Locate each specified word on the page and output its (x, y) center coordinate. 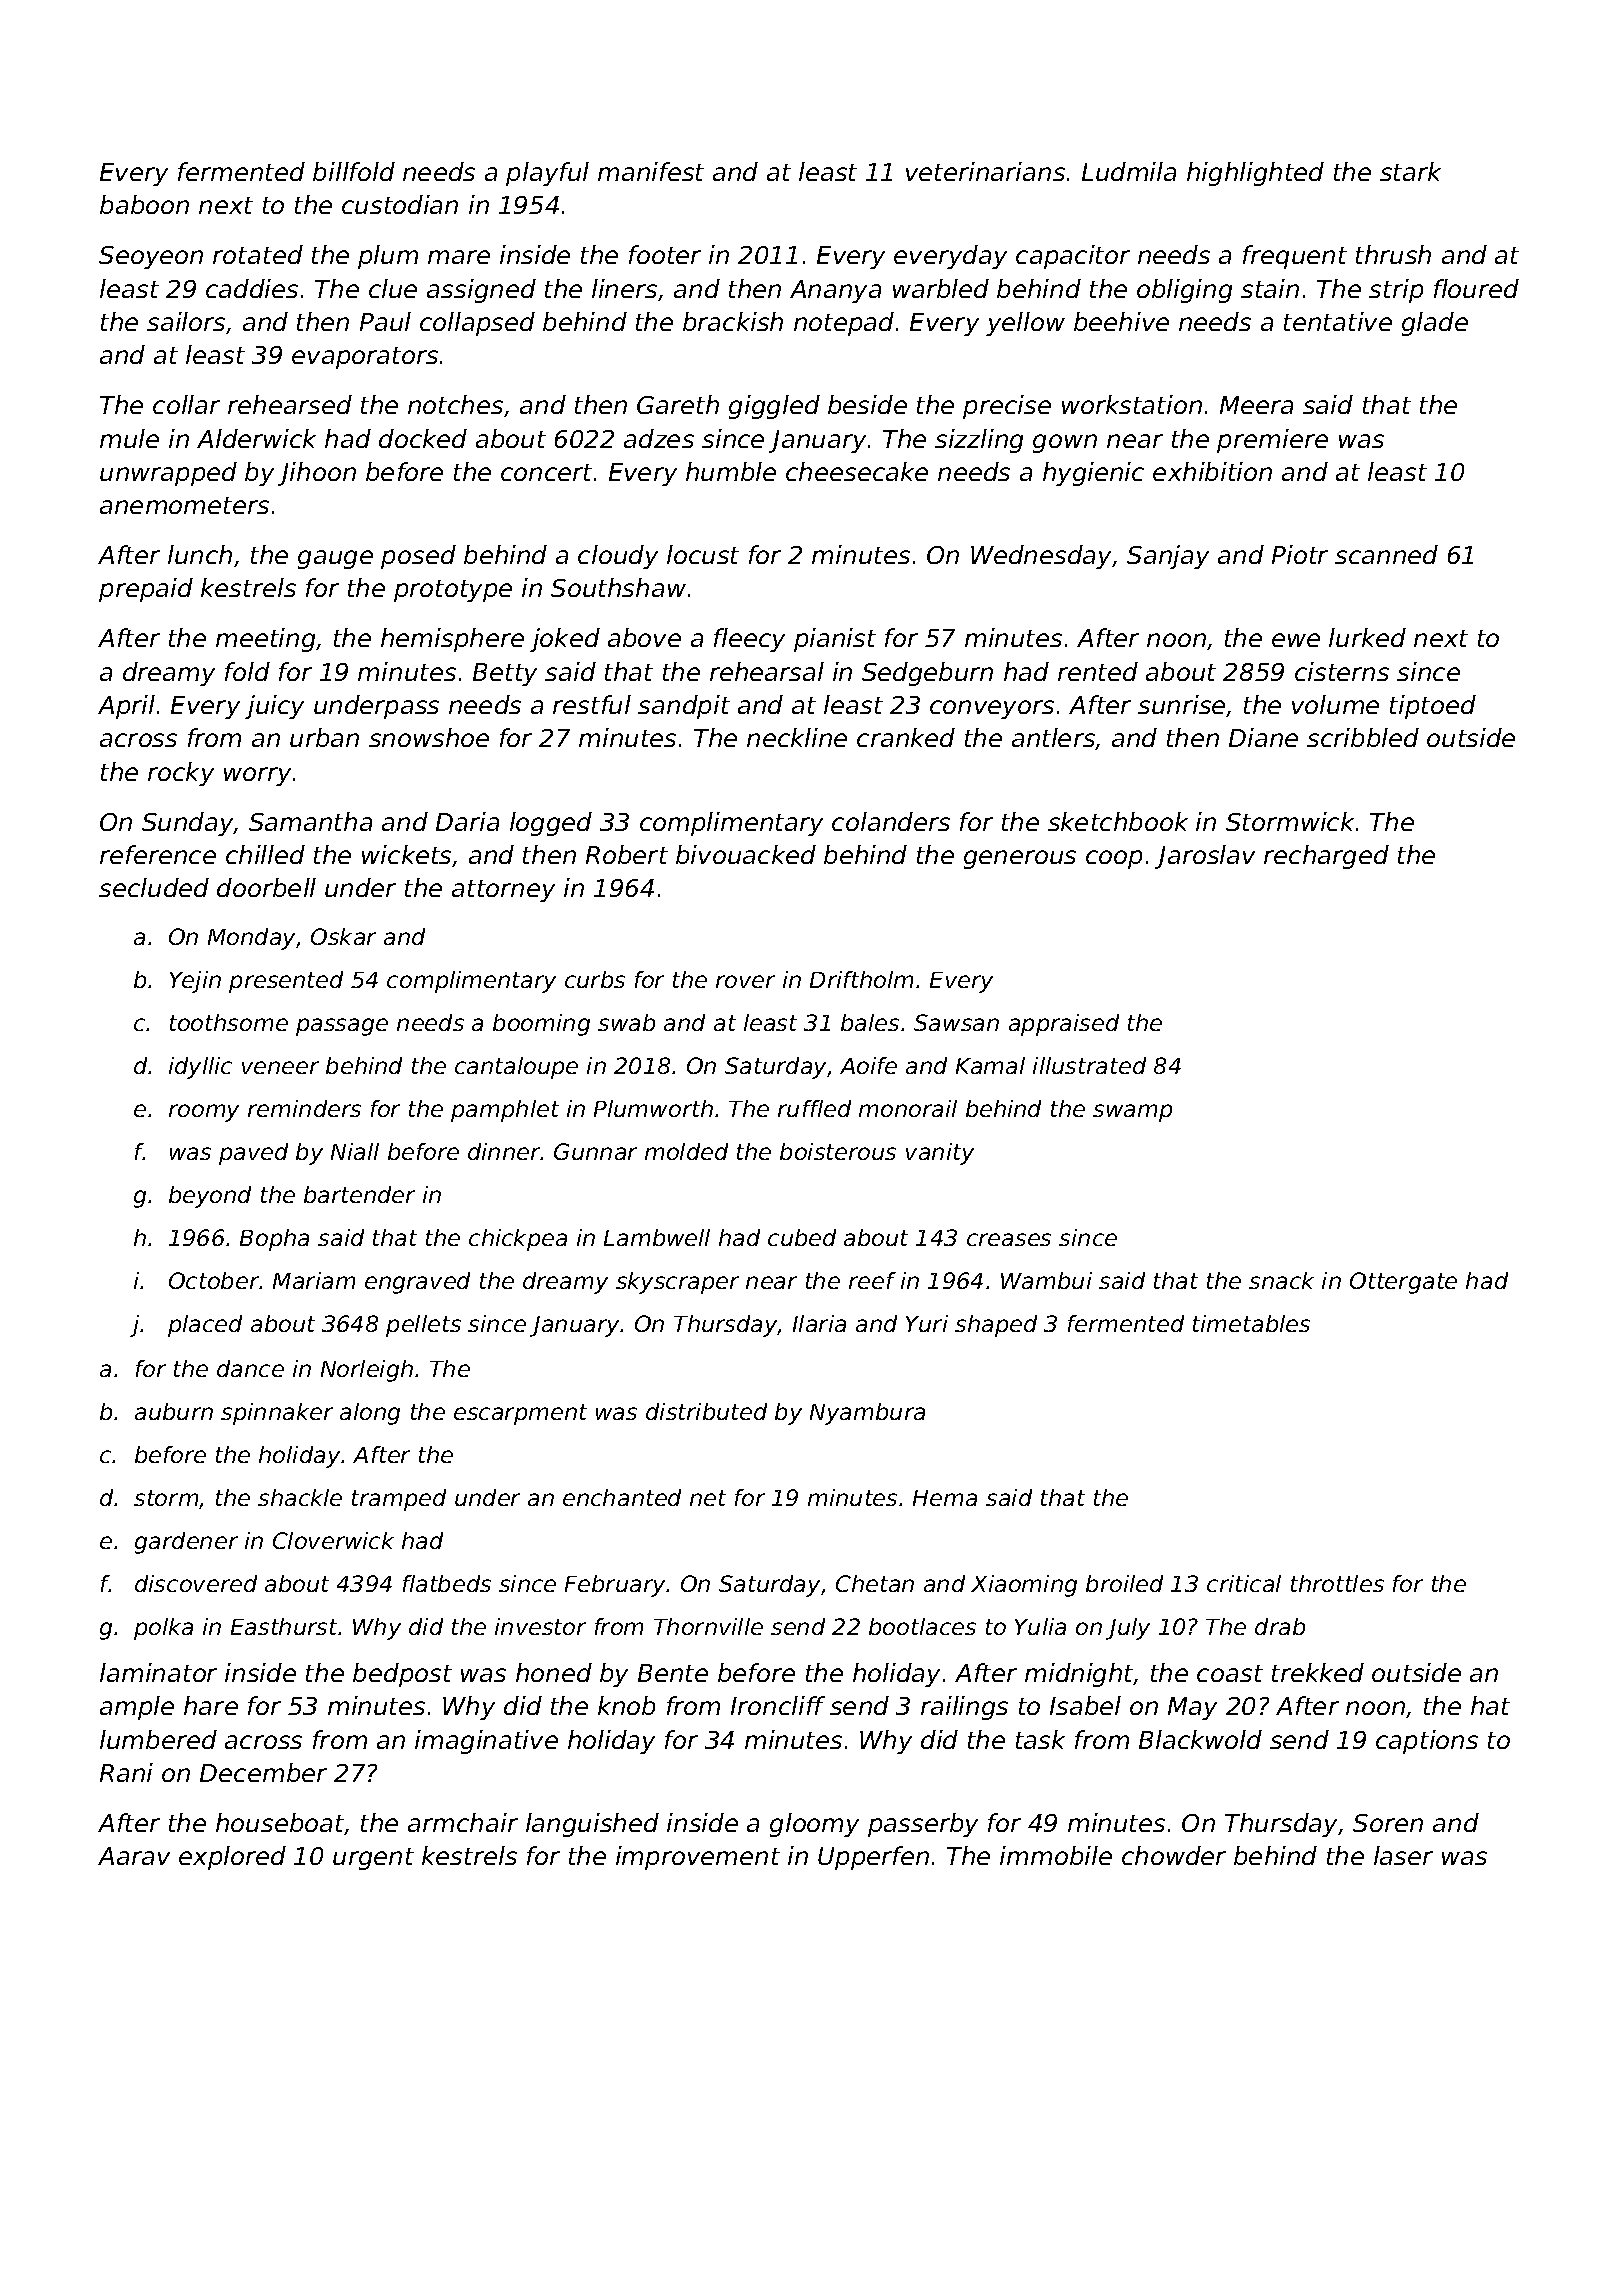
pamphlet (505, 1111)
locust (703, 554)
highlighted (1255, 174)
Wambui (1046, 1280)
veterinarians (985, 171)
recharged (1326, 857)
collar (186, 404)
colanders (891, 821)
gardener (186, 1543)
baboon (144, 204)
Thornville (708, 1626)
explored (232, 1858)
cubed (802, 1237)
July (1128, 1629)
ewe (1296, 640)
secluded (154, 887)
